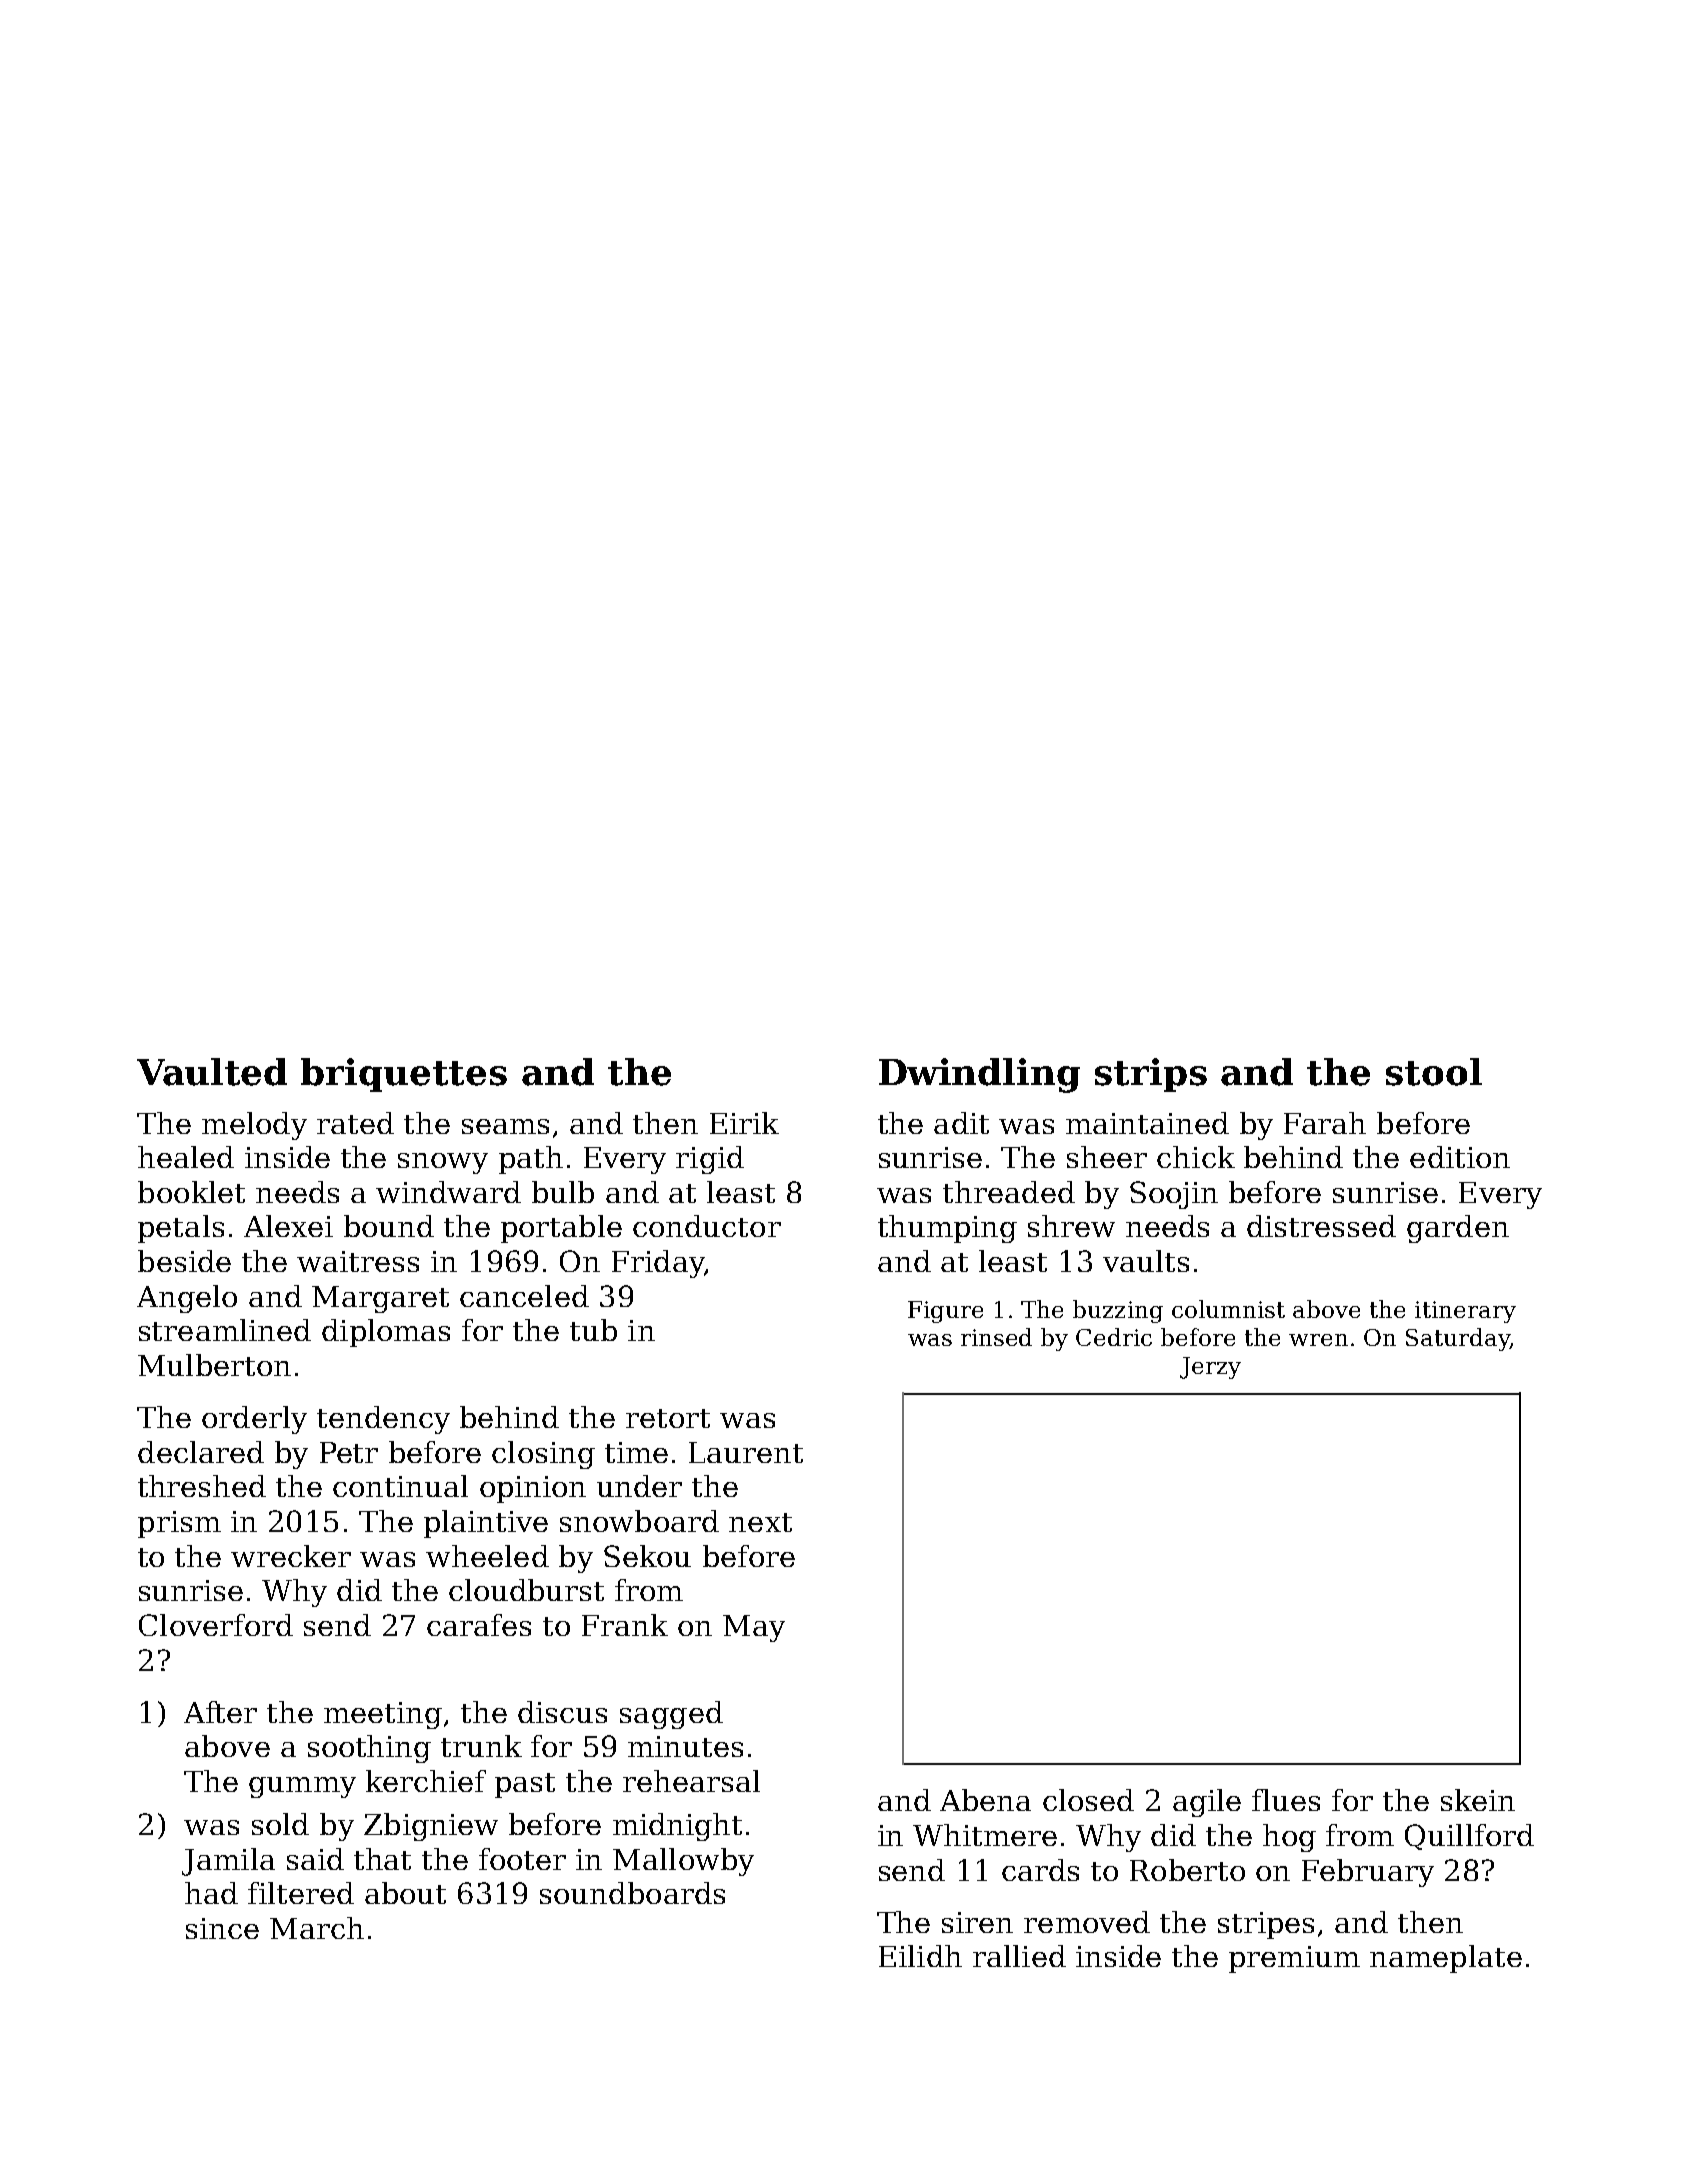 The width and height of the screenshot is (1683, 2178). What do you see at coordinates (625, 1625) in the screenshot?
I see `Frank` at bounding box center [625, 1625].
